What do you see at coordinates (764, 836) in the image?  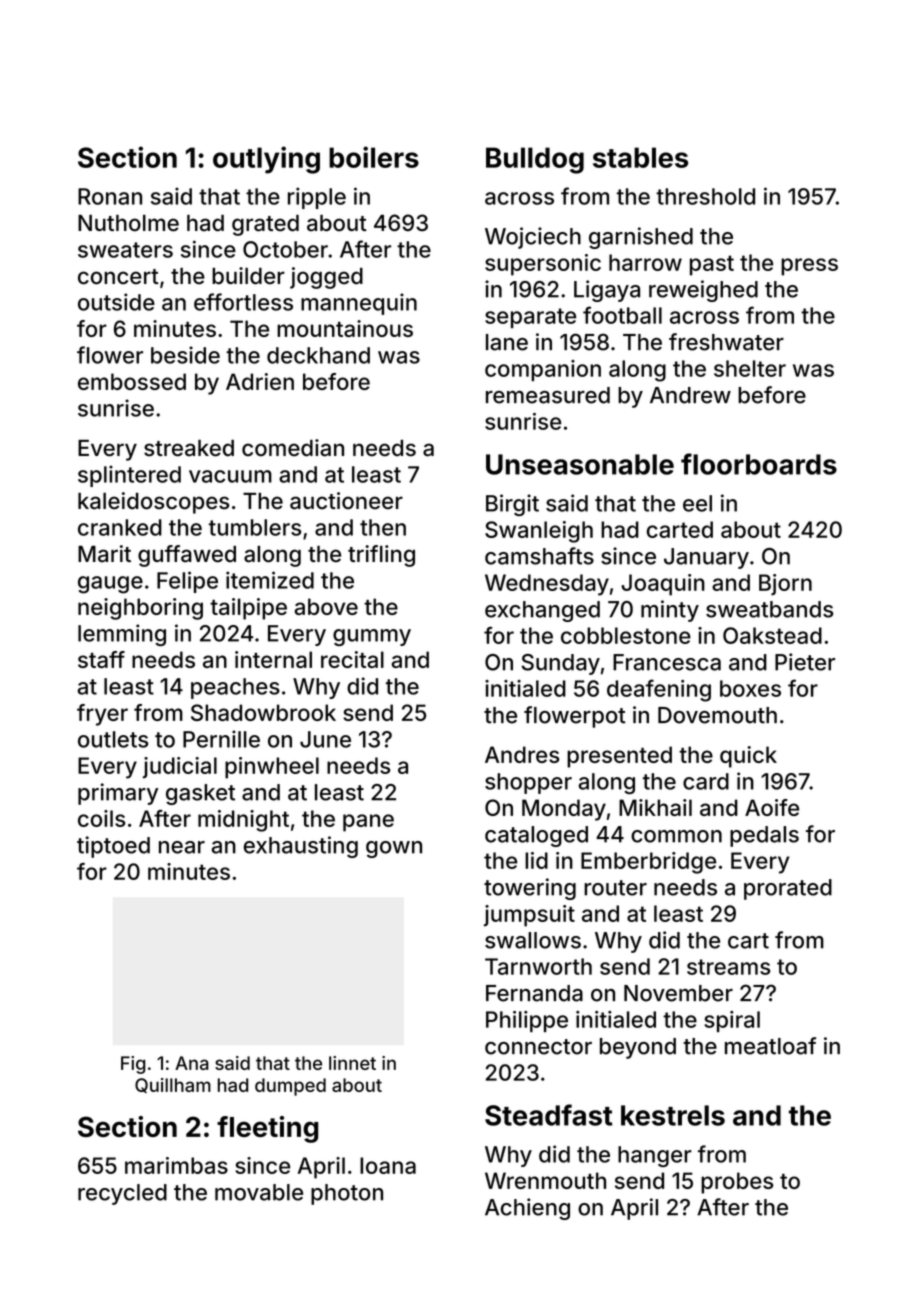 I see `pedals` at bounding box center [764, 836].
